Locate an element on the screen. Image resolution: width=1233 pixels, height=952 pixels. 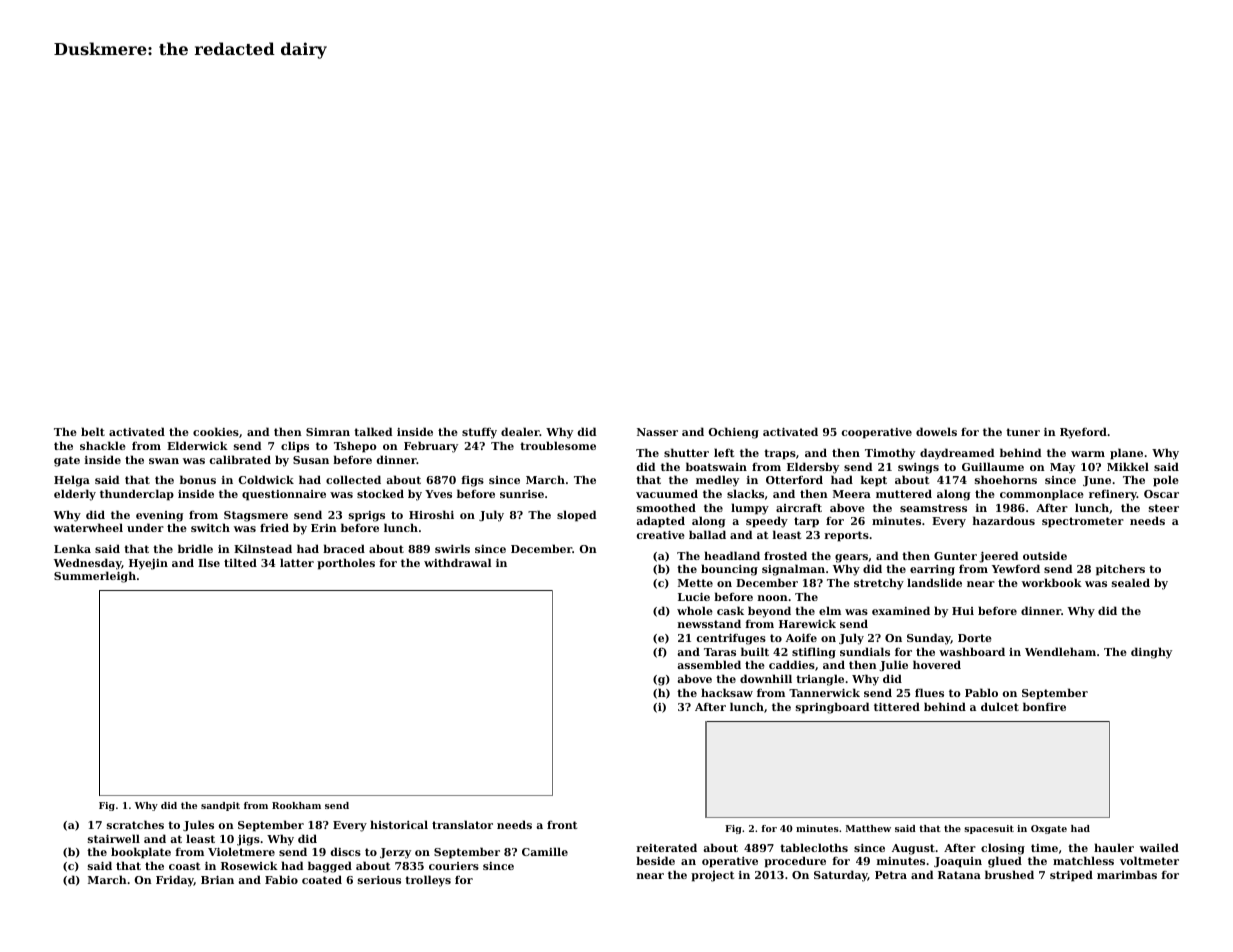
couriers is located at coordinates (454, 866).
